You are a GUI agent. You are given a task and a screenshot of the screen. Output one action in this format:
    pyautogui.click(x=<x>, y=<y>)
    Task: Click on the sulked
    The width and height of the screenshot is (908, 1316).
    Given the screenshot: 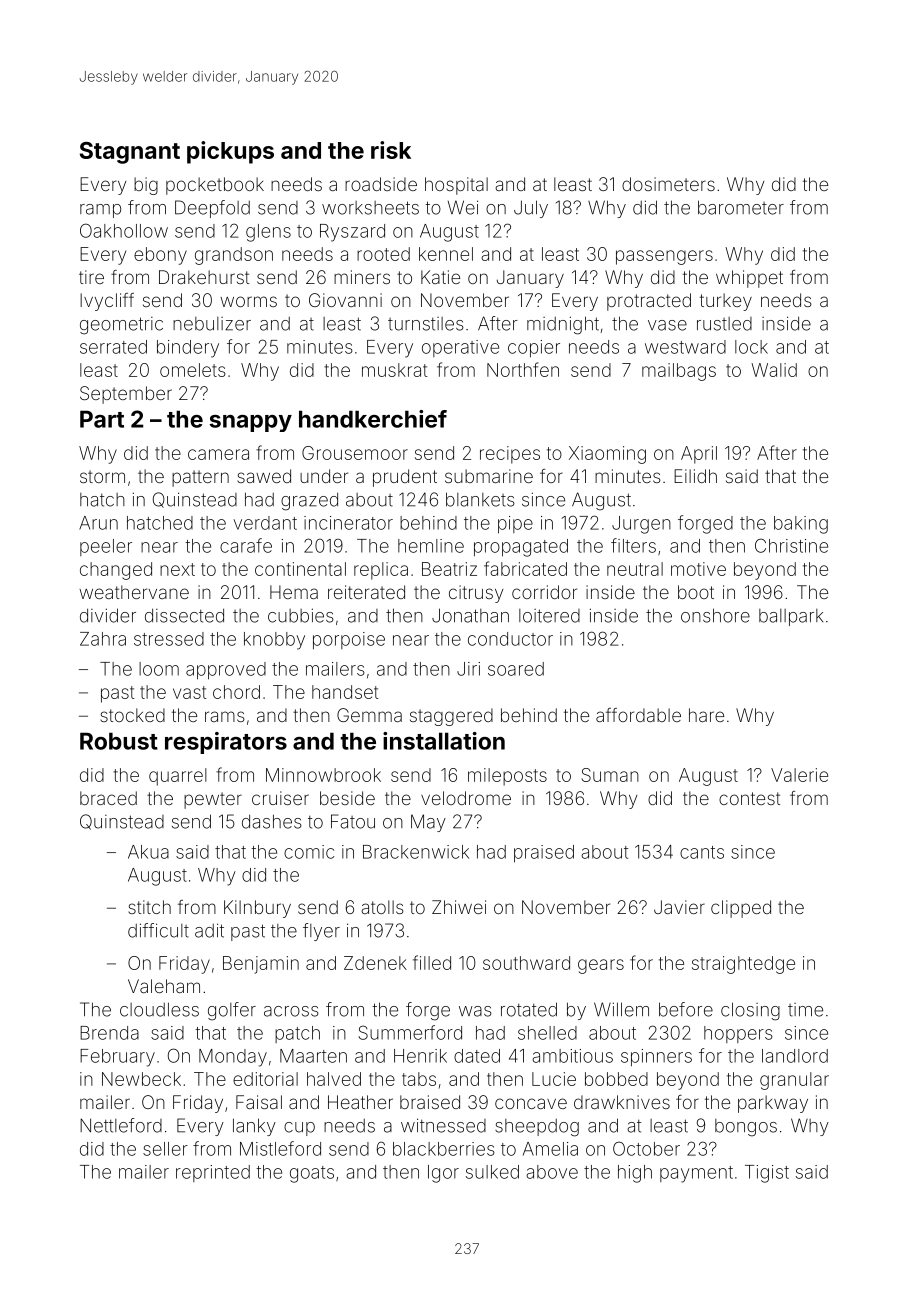 What is the action you would take?
    pyautogui.click(x=492, y=1172)
